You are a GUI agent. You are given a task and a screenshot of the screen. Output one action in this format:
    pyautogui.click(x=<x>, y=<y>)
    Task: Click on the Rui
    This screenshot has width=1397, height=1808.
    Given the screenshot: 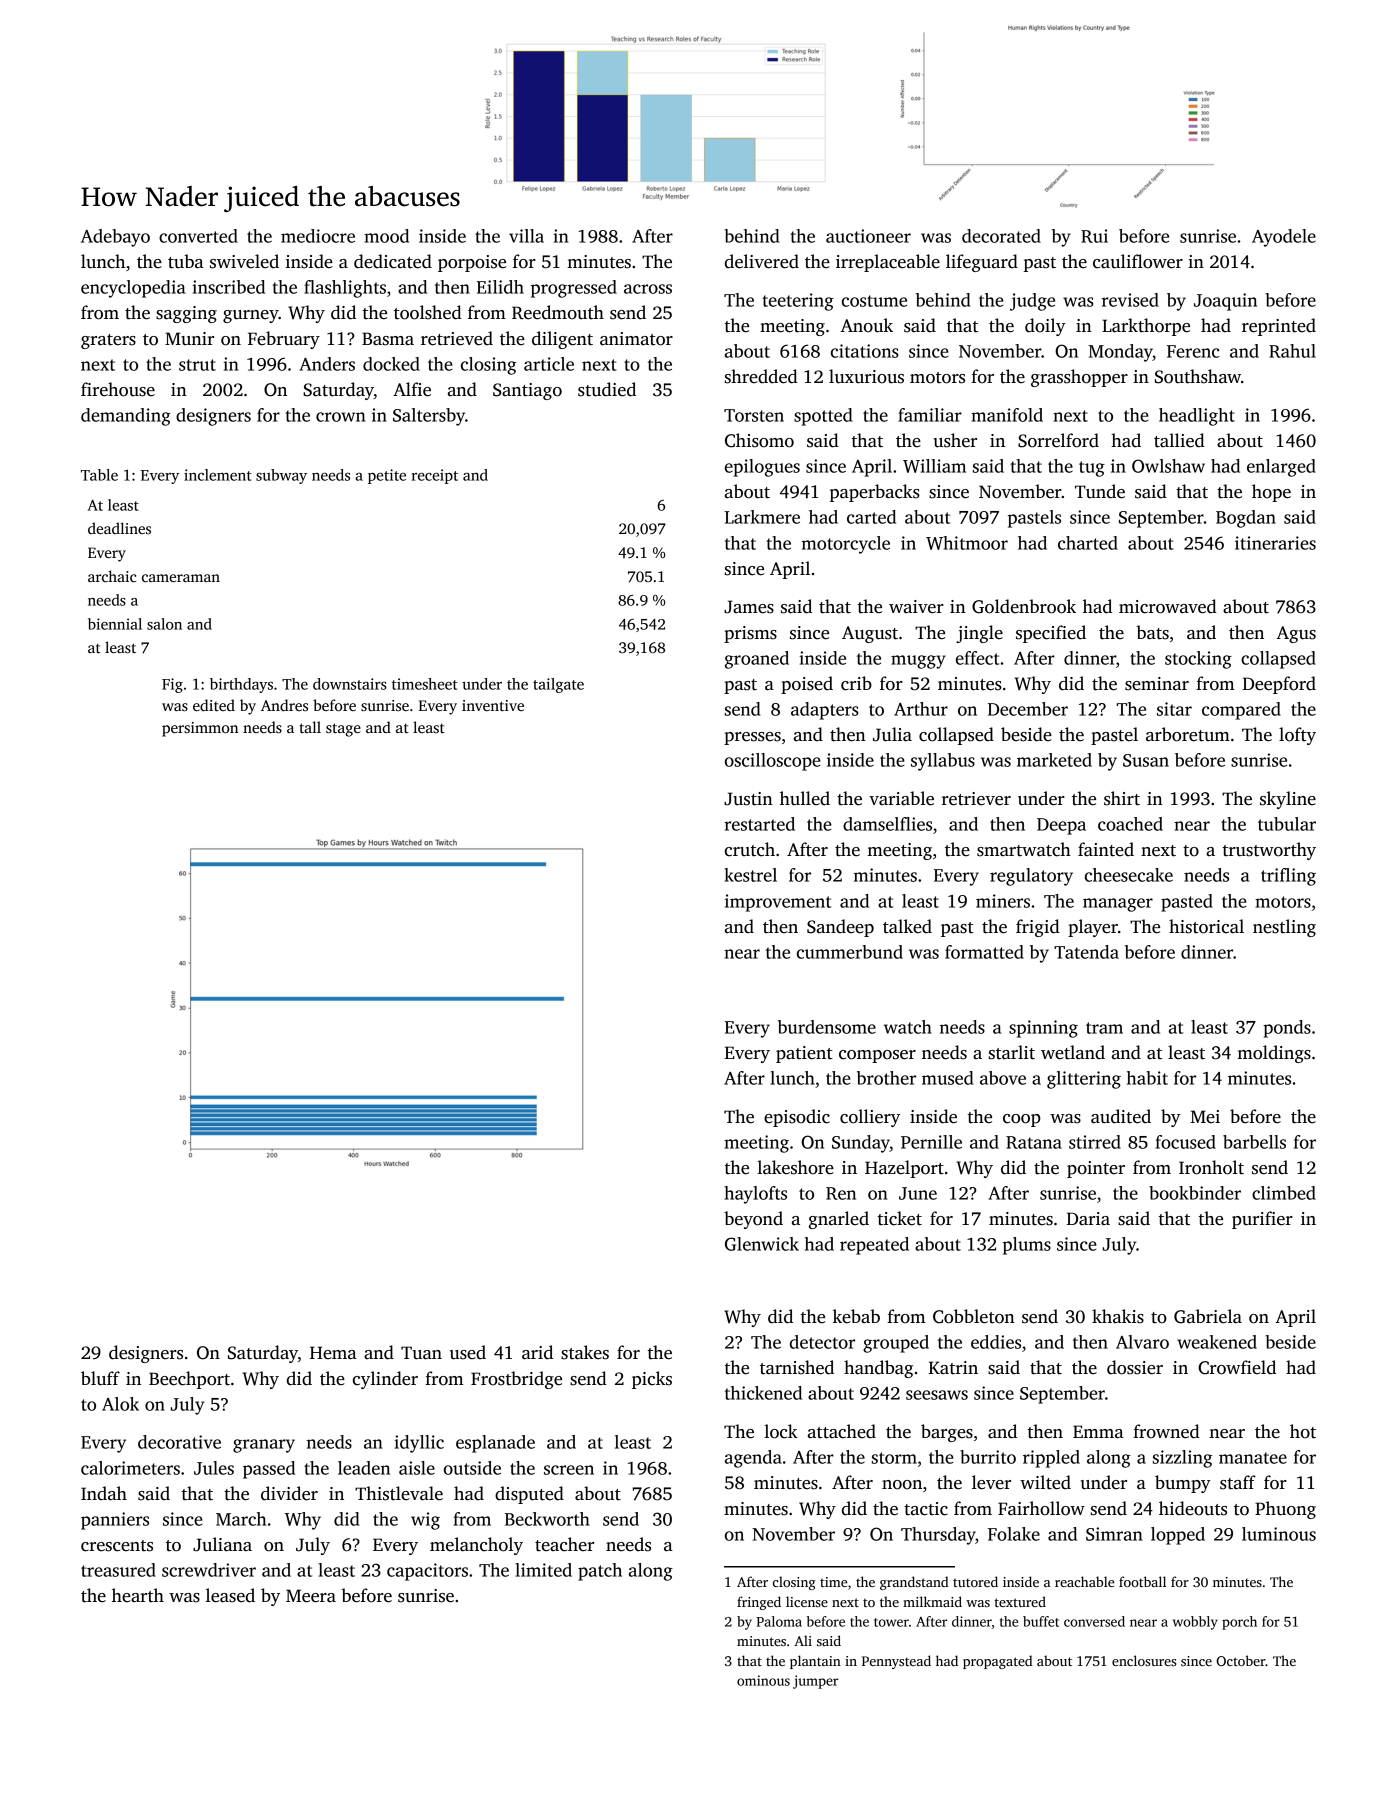 What is the action you would take?
    pyautogui.click(x=1094, y=236)
